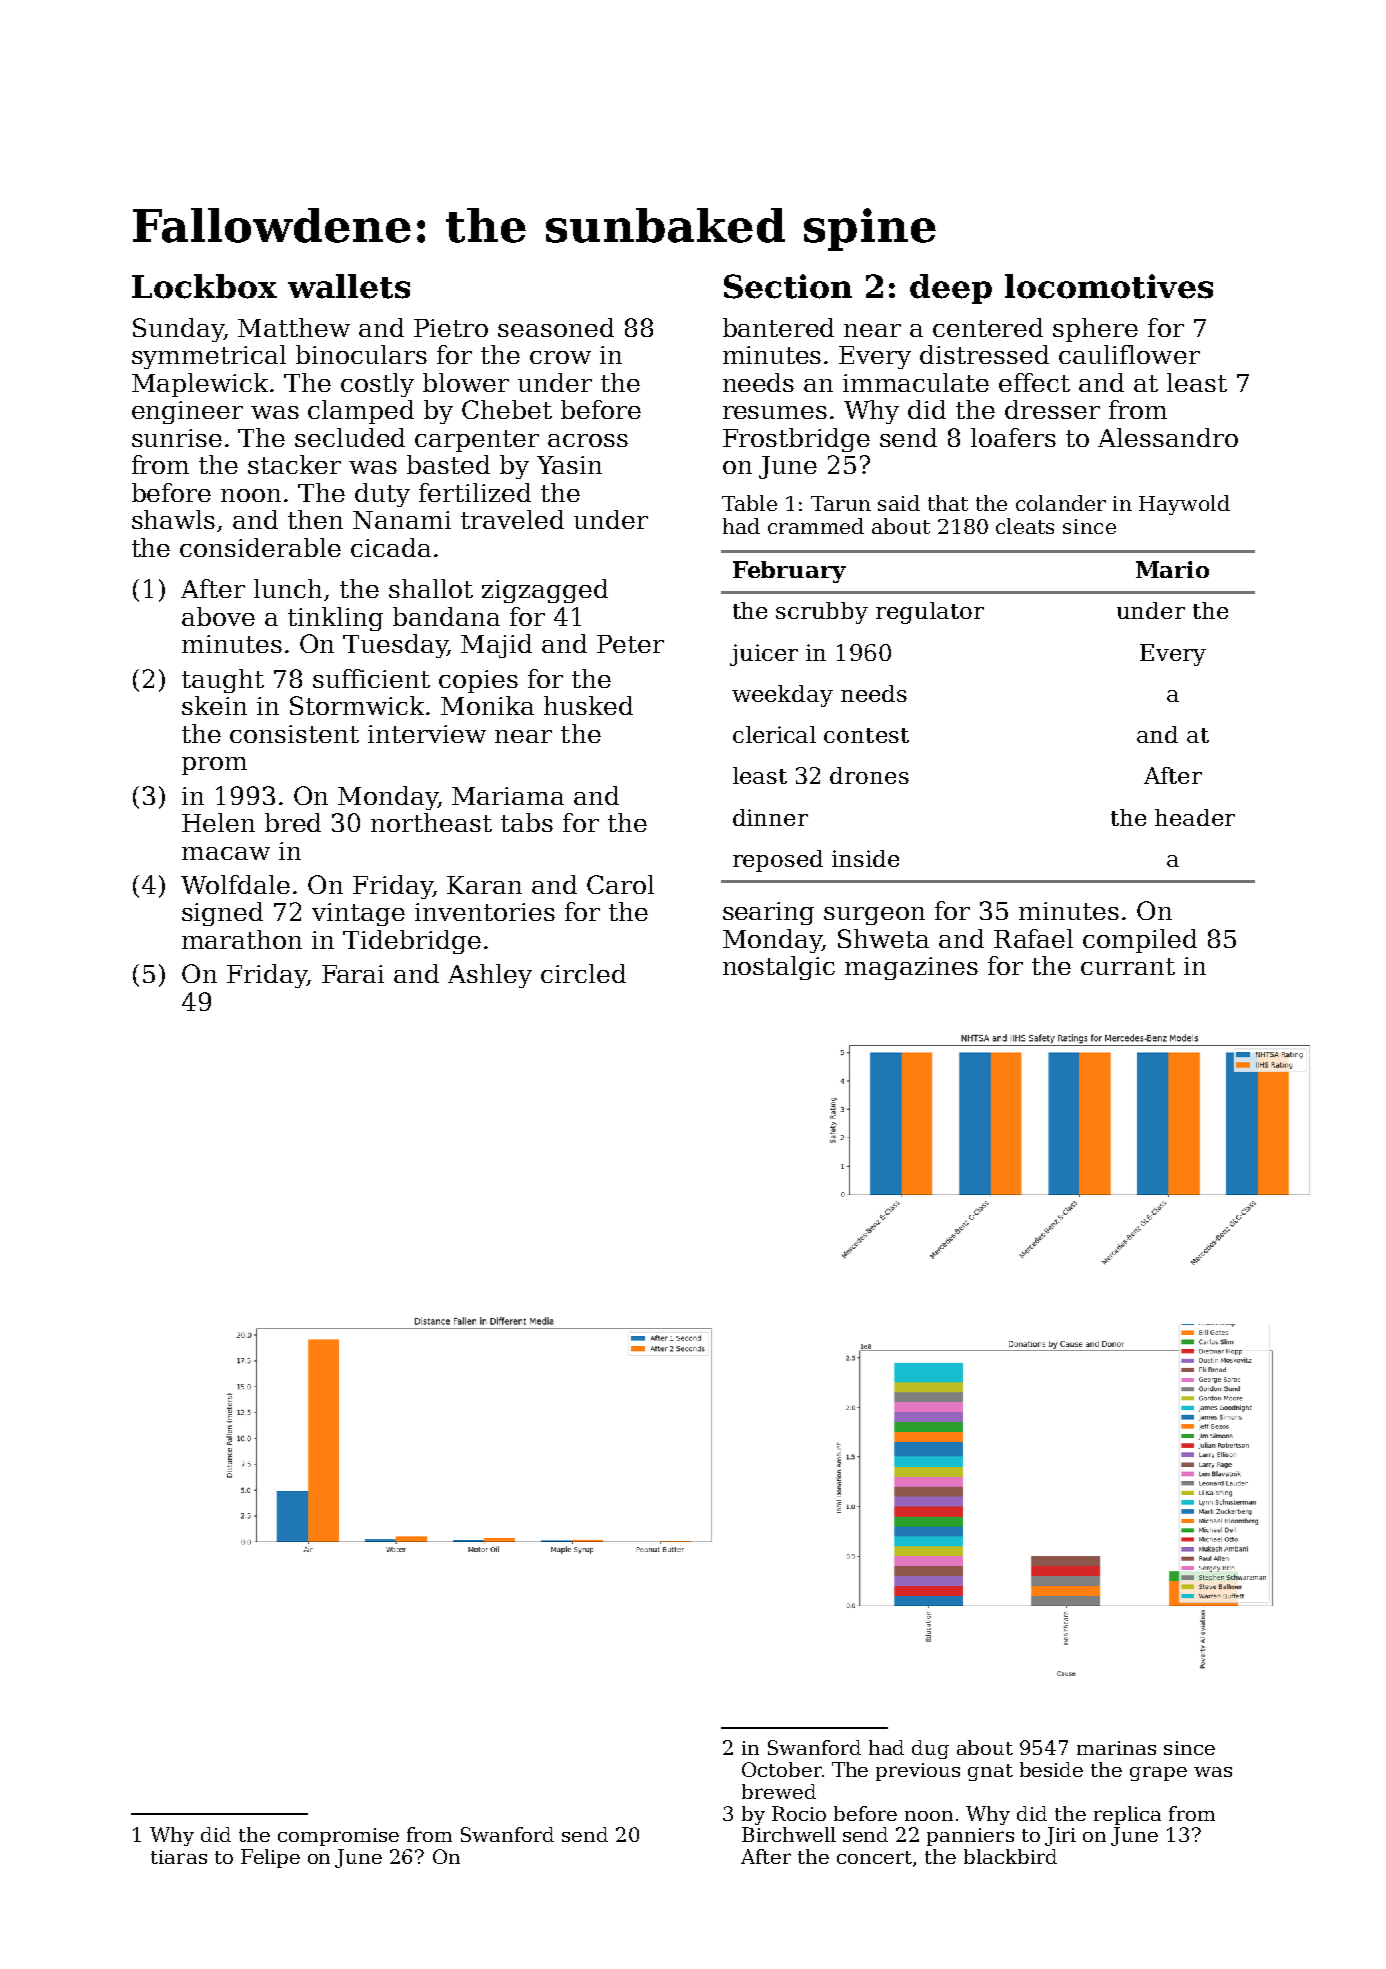 The height and width of the image is (1969, 1386). Describe the element at coordinates (1109, 286) in the image. I see `locomotives` at that location.
